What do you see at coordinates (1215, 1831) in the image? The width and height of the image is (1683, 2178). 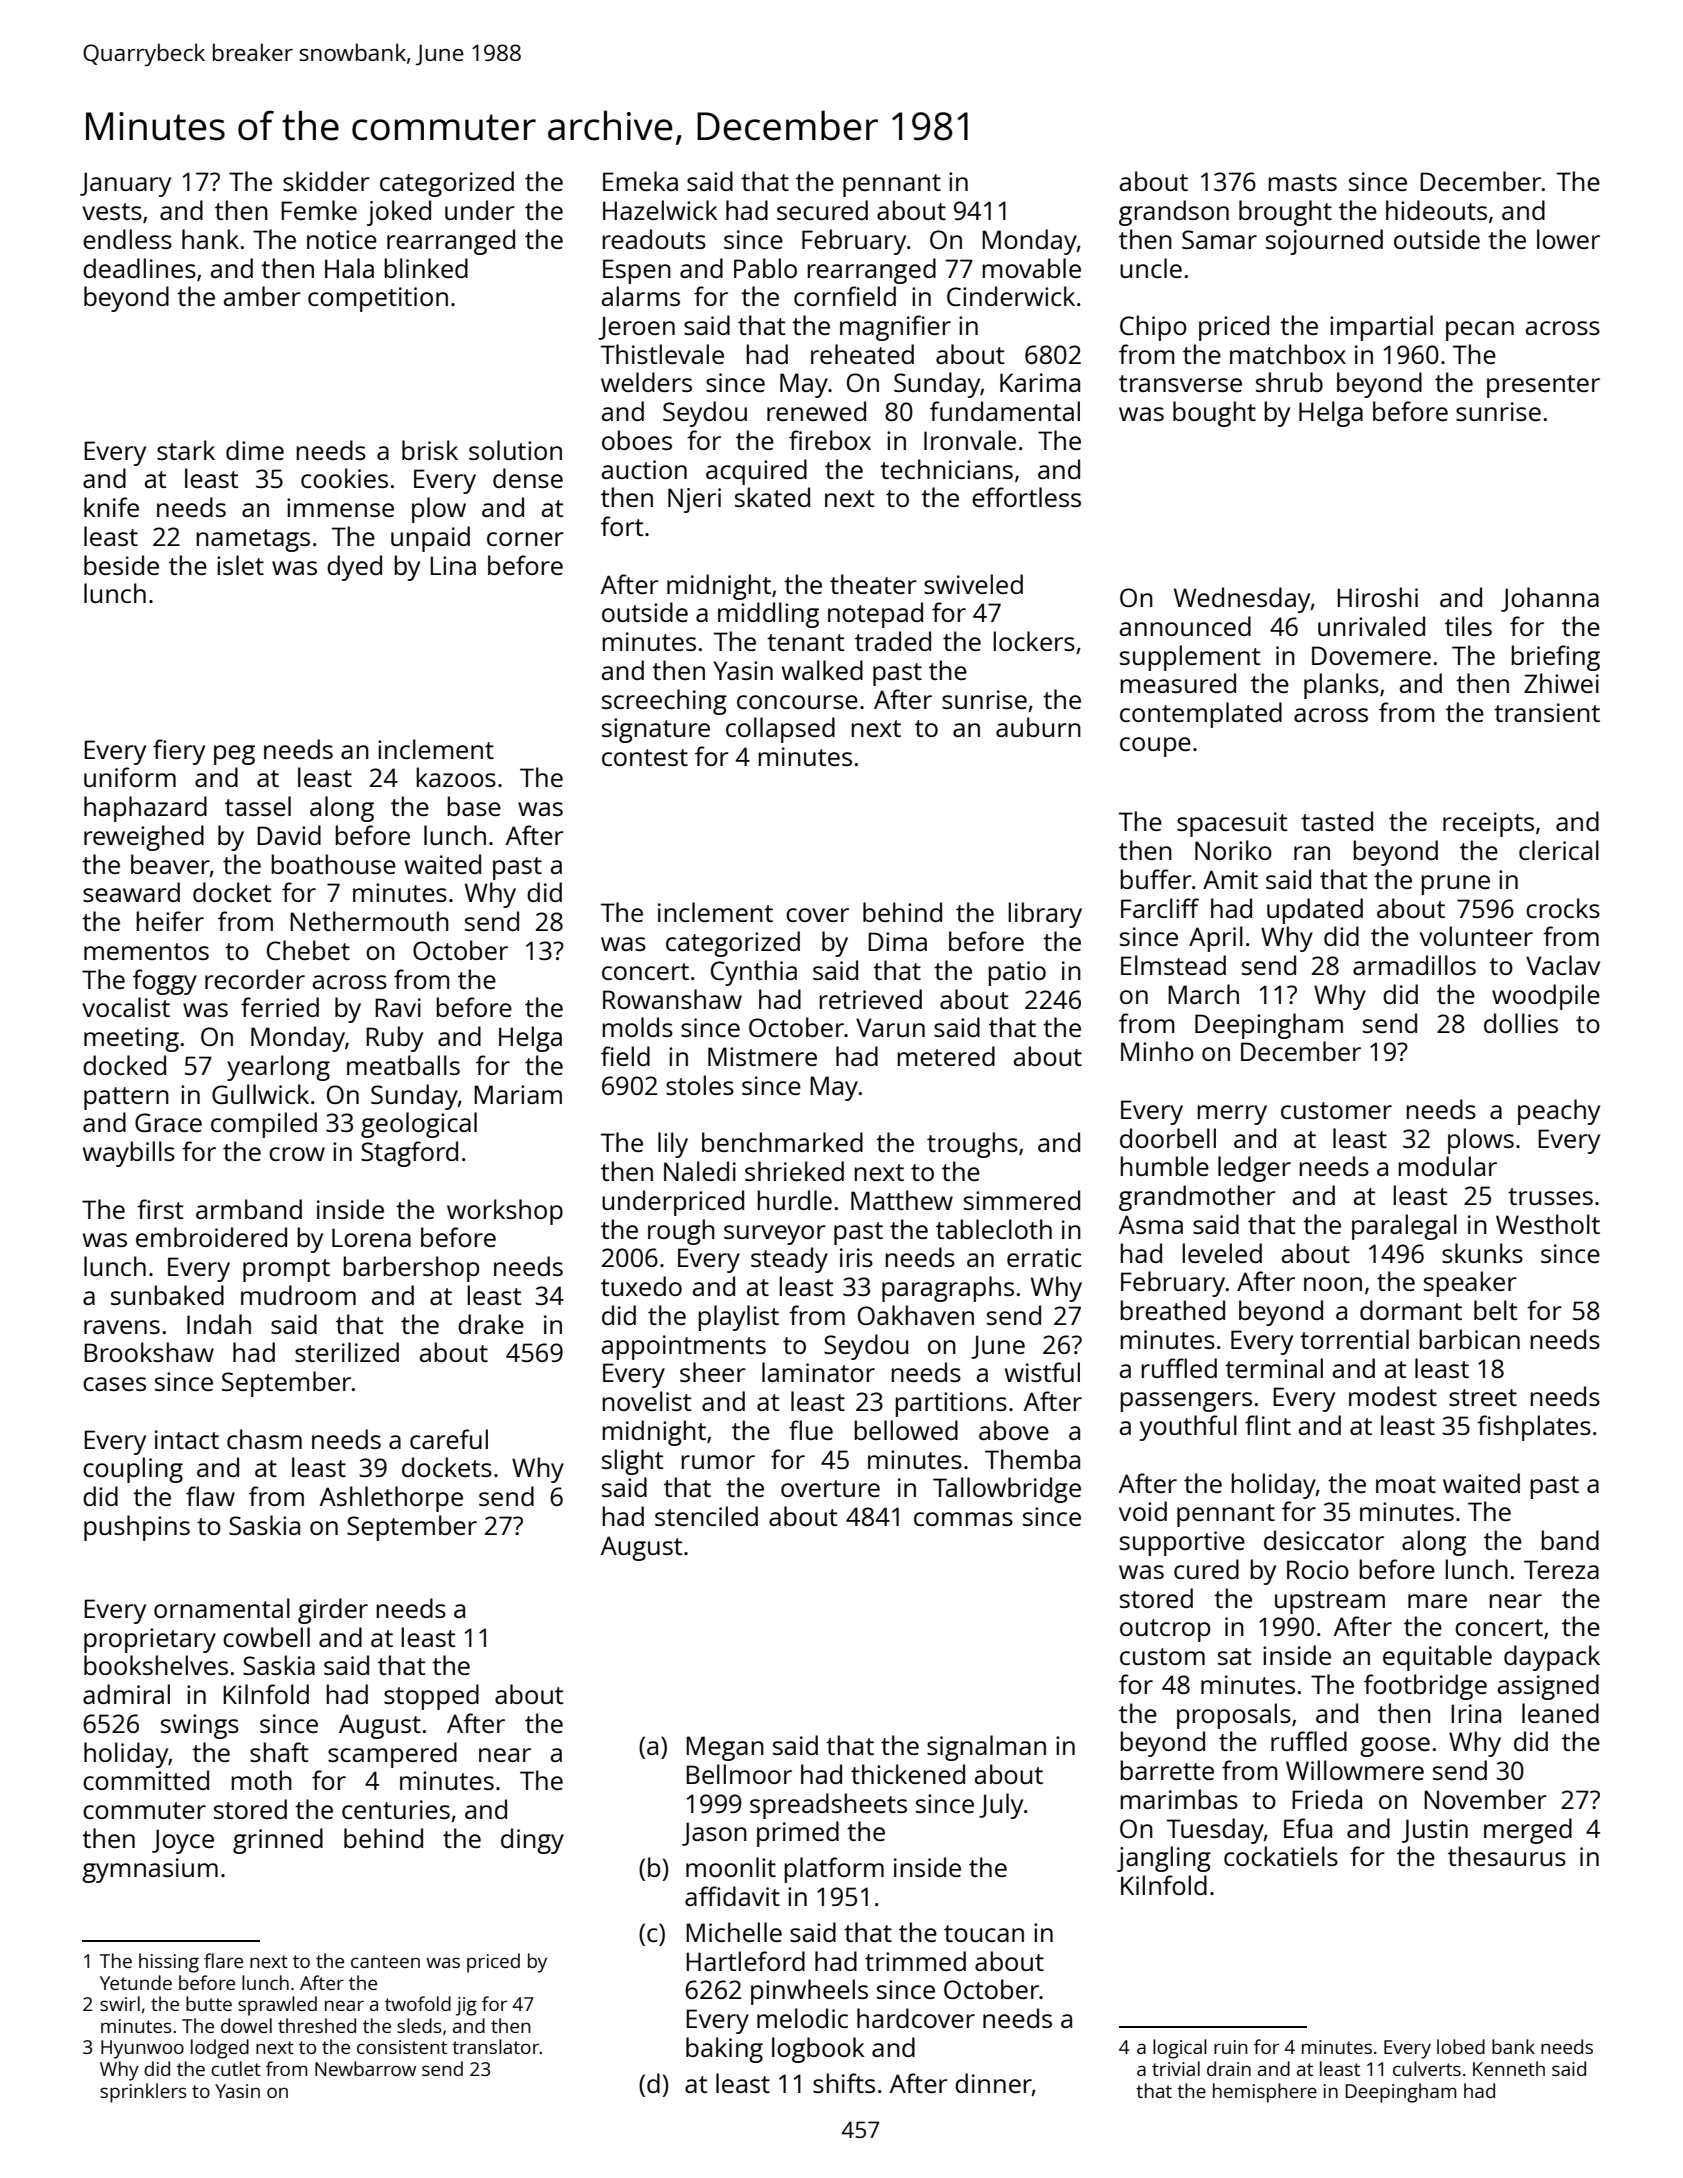 I see `Tuesday` at bounding box center [1215, 1831].
